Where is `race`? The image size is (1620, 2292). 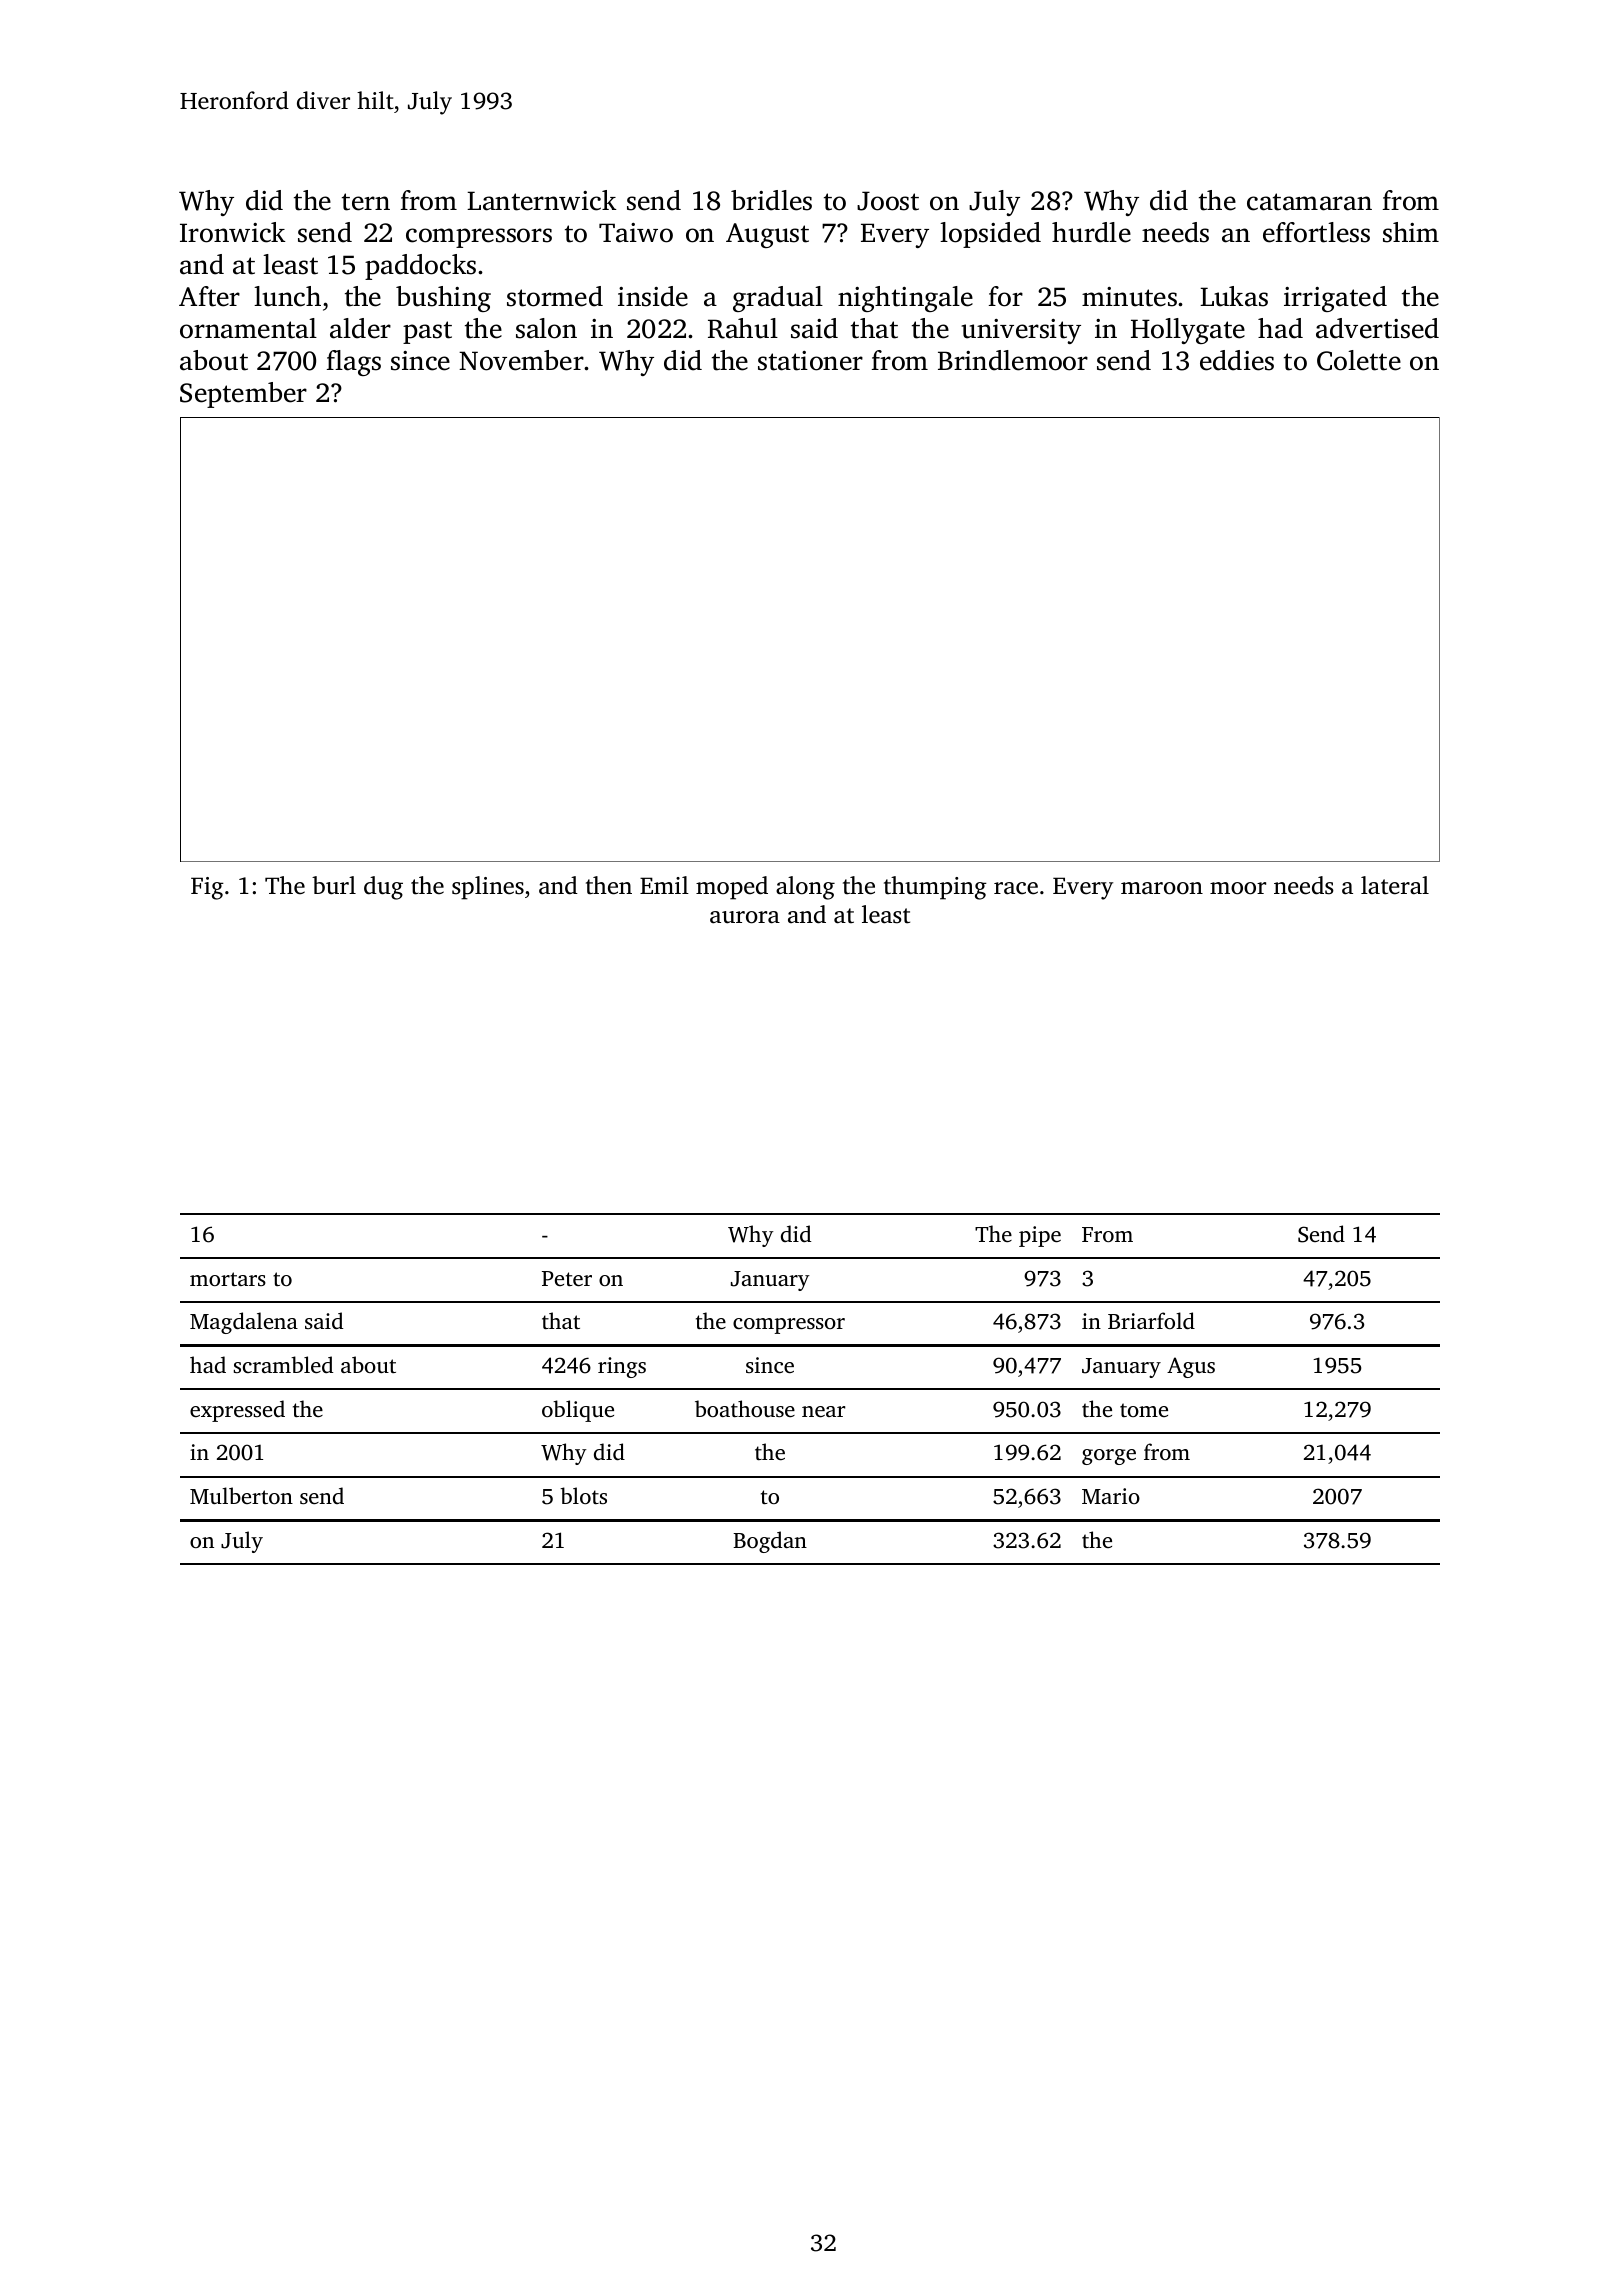
race is located at coordinates (1016, 888).
